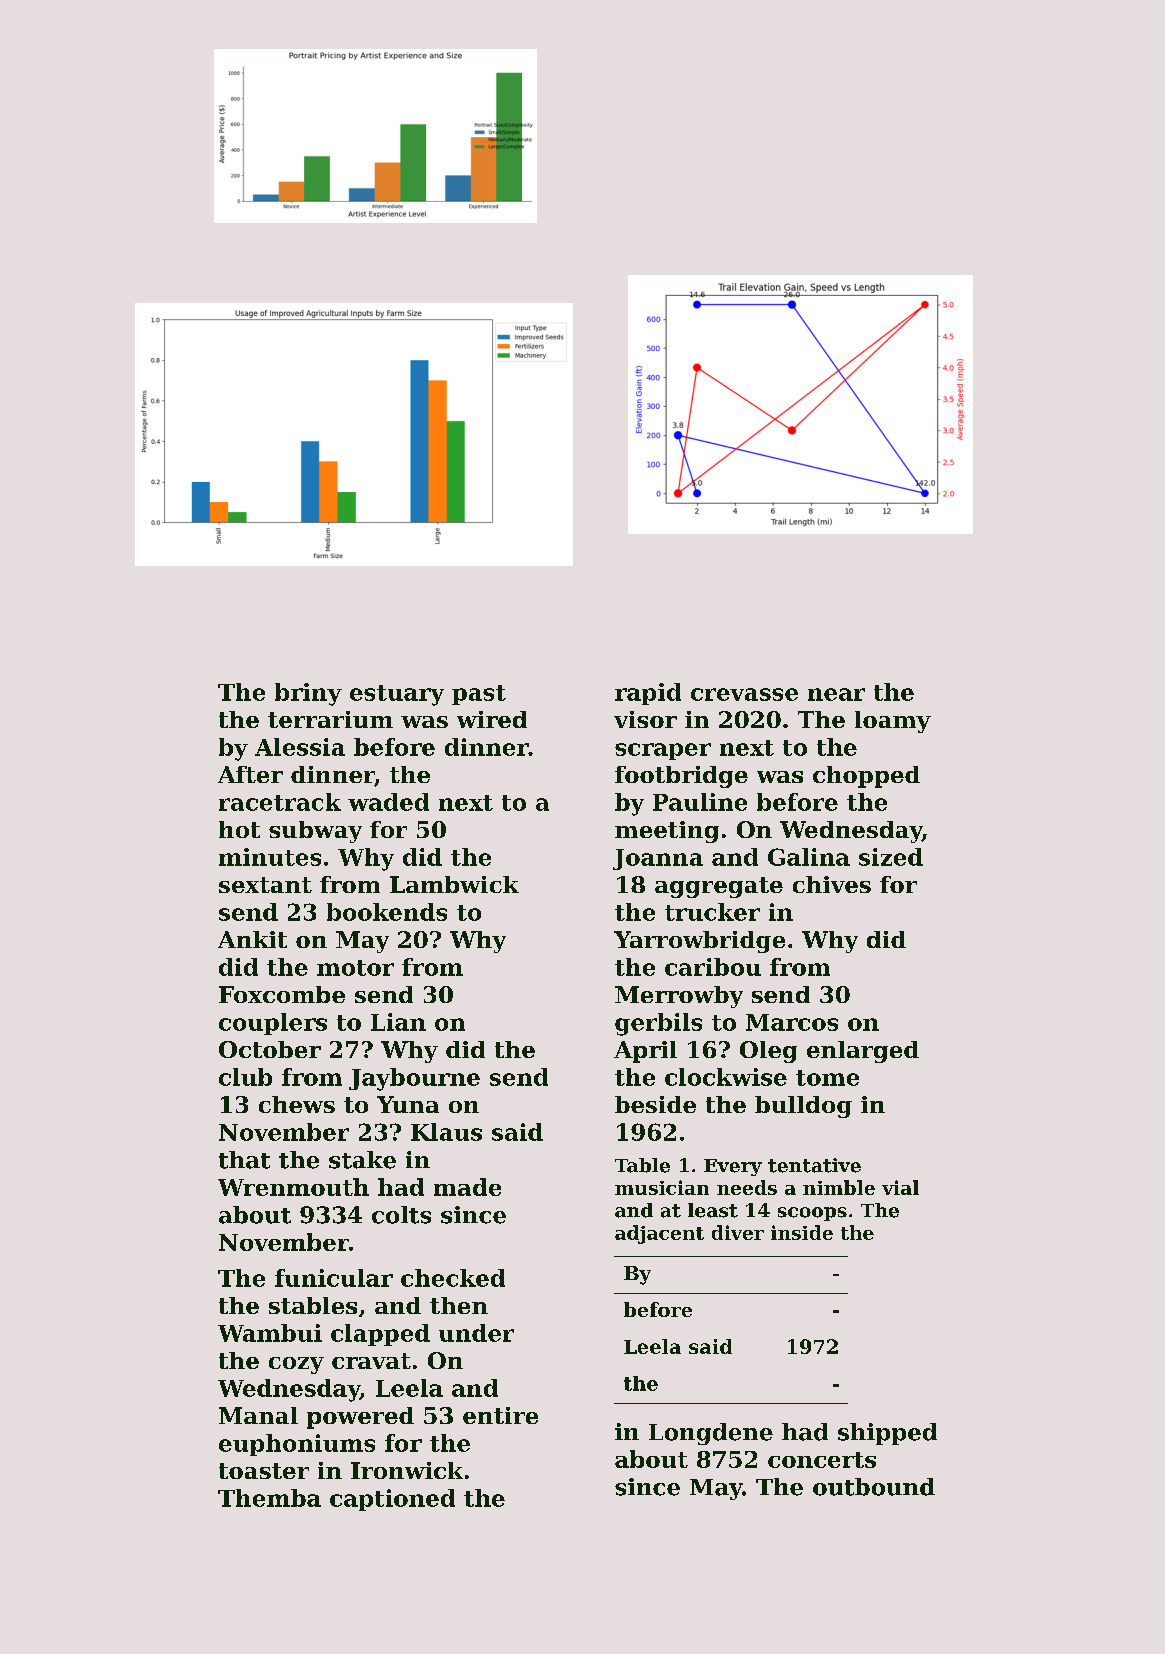 The width and height of the page is (1165, 1654). Describe the element at coordinates (711, 1434) in the page. I see `Longdene` at that location.
